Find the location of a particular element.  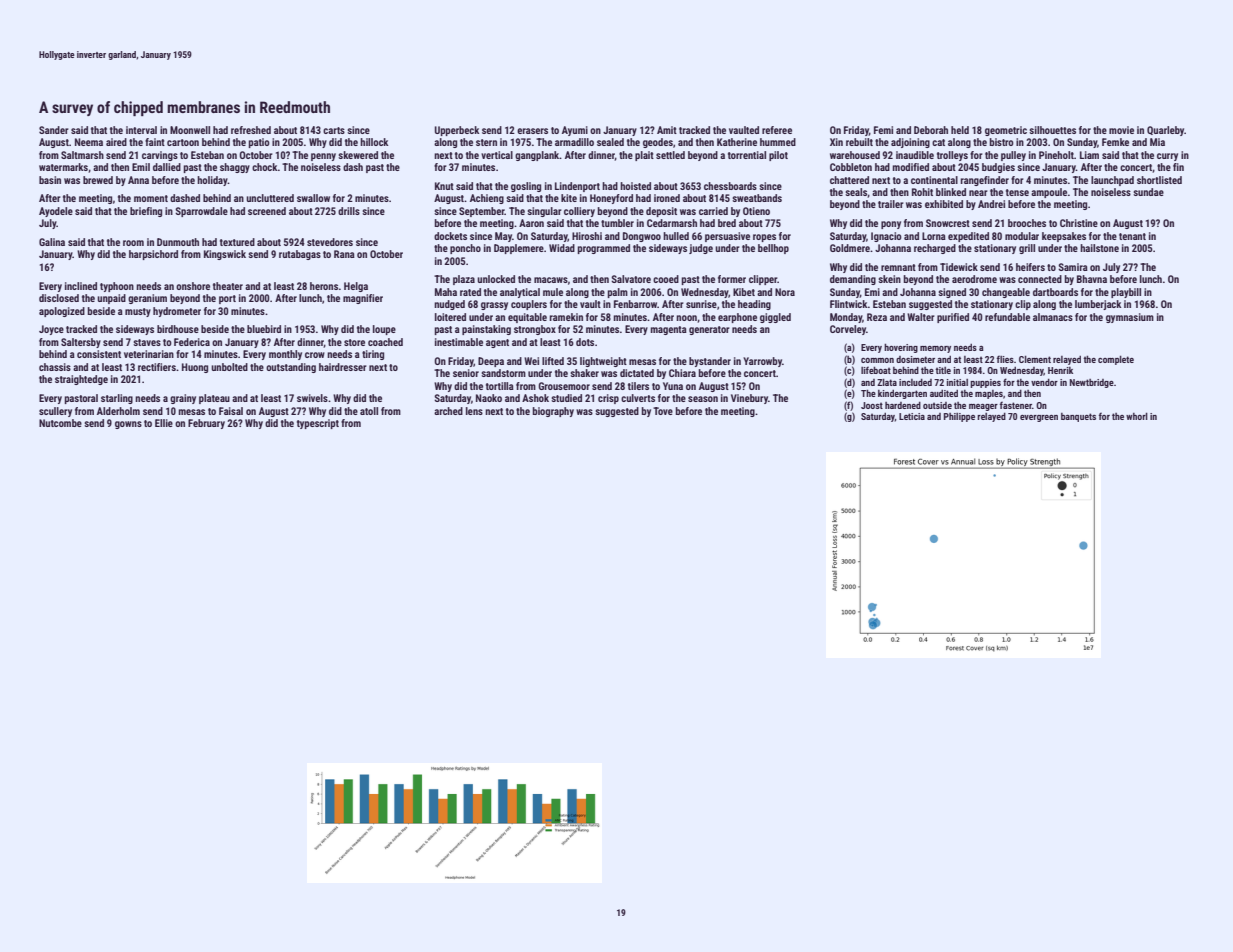

Galina is located at coordinates (52, 242).
